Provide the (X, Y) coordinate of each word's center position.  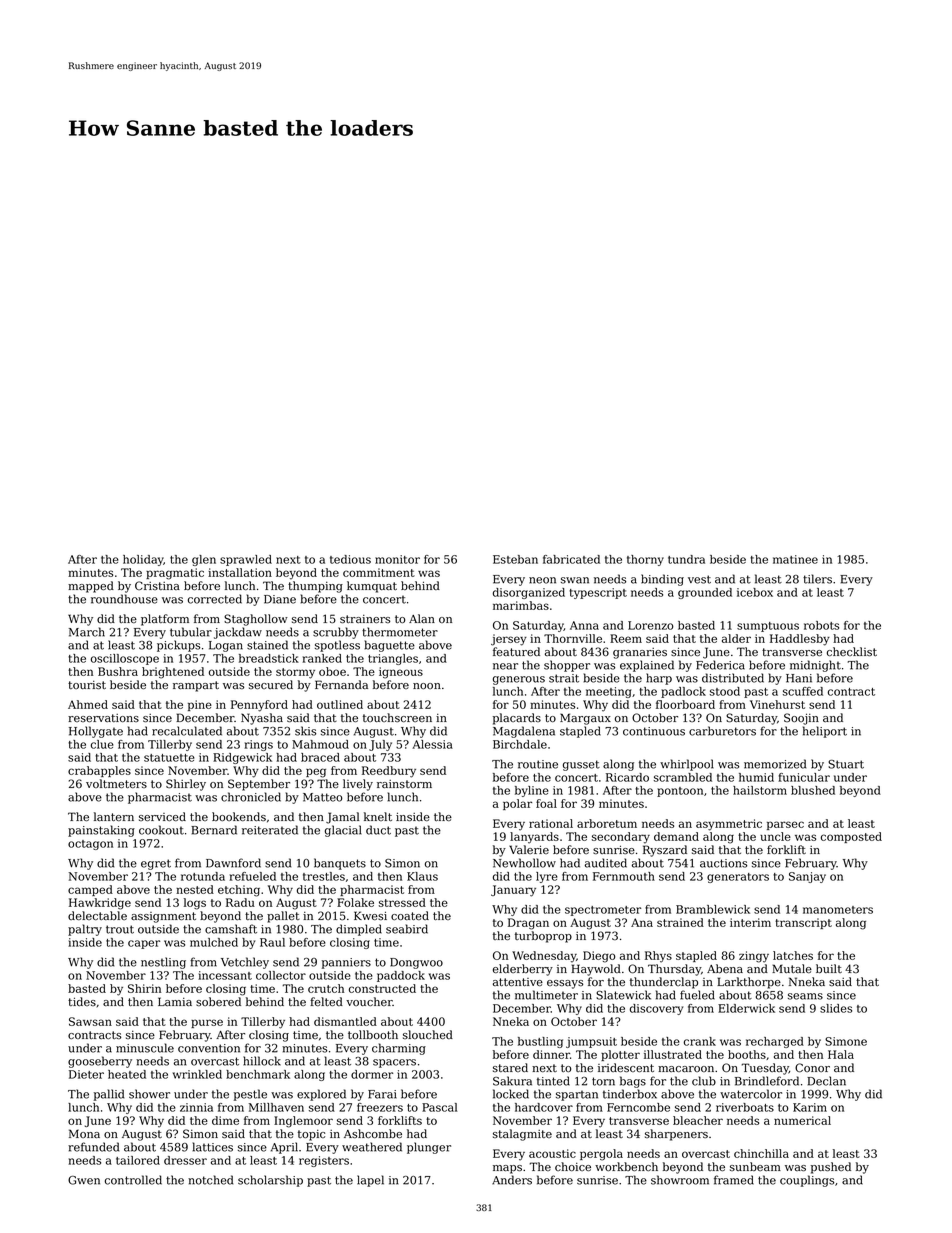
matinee (795, 559)
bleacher (698, 1120)
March (87, 632)
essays (565, 984)
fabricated (571, 559)
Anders (512, 1180)
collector (281, 975)
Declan (826, 1081)
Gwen (84, 1180)
